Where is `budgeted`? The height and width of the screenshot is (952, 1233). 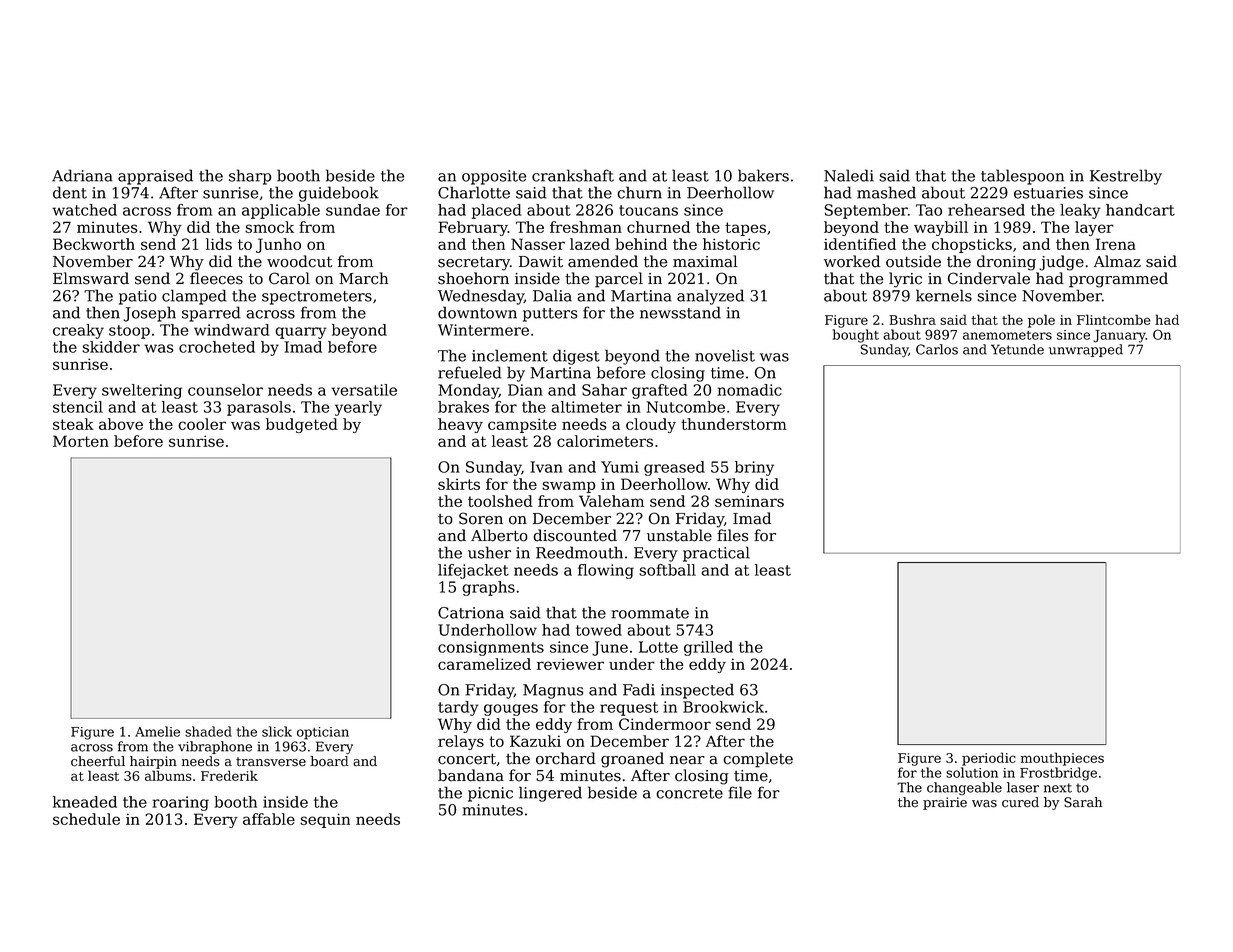
budgeted is located at coordinates (302, 425).
